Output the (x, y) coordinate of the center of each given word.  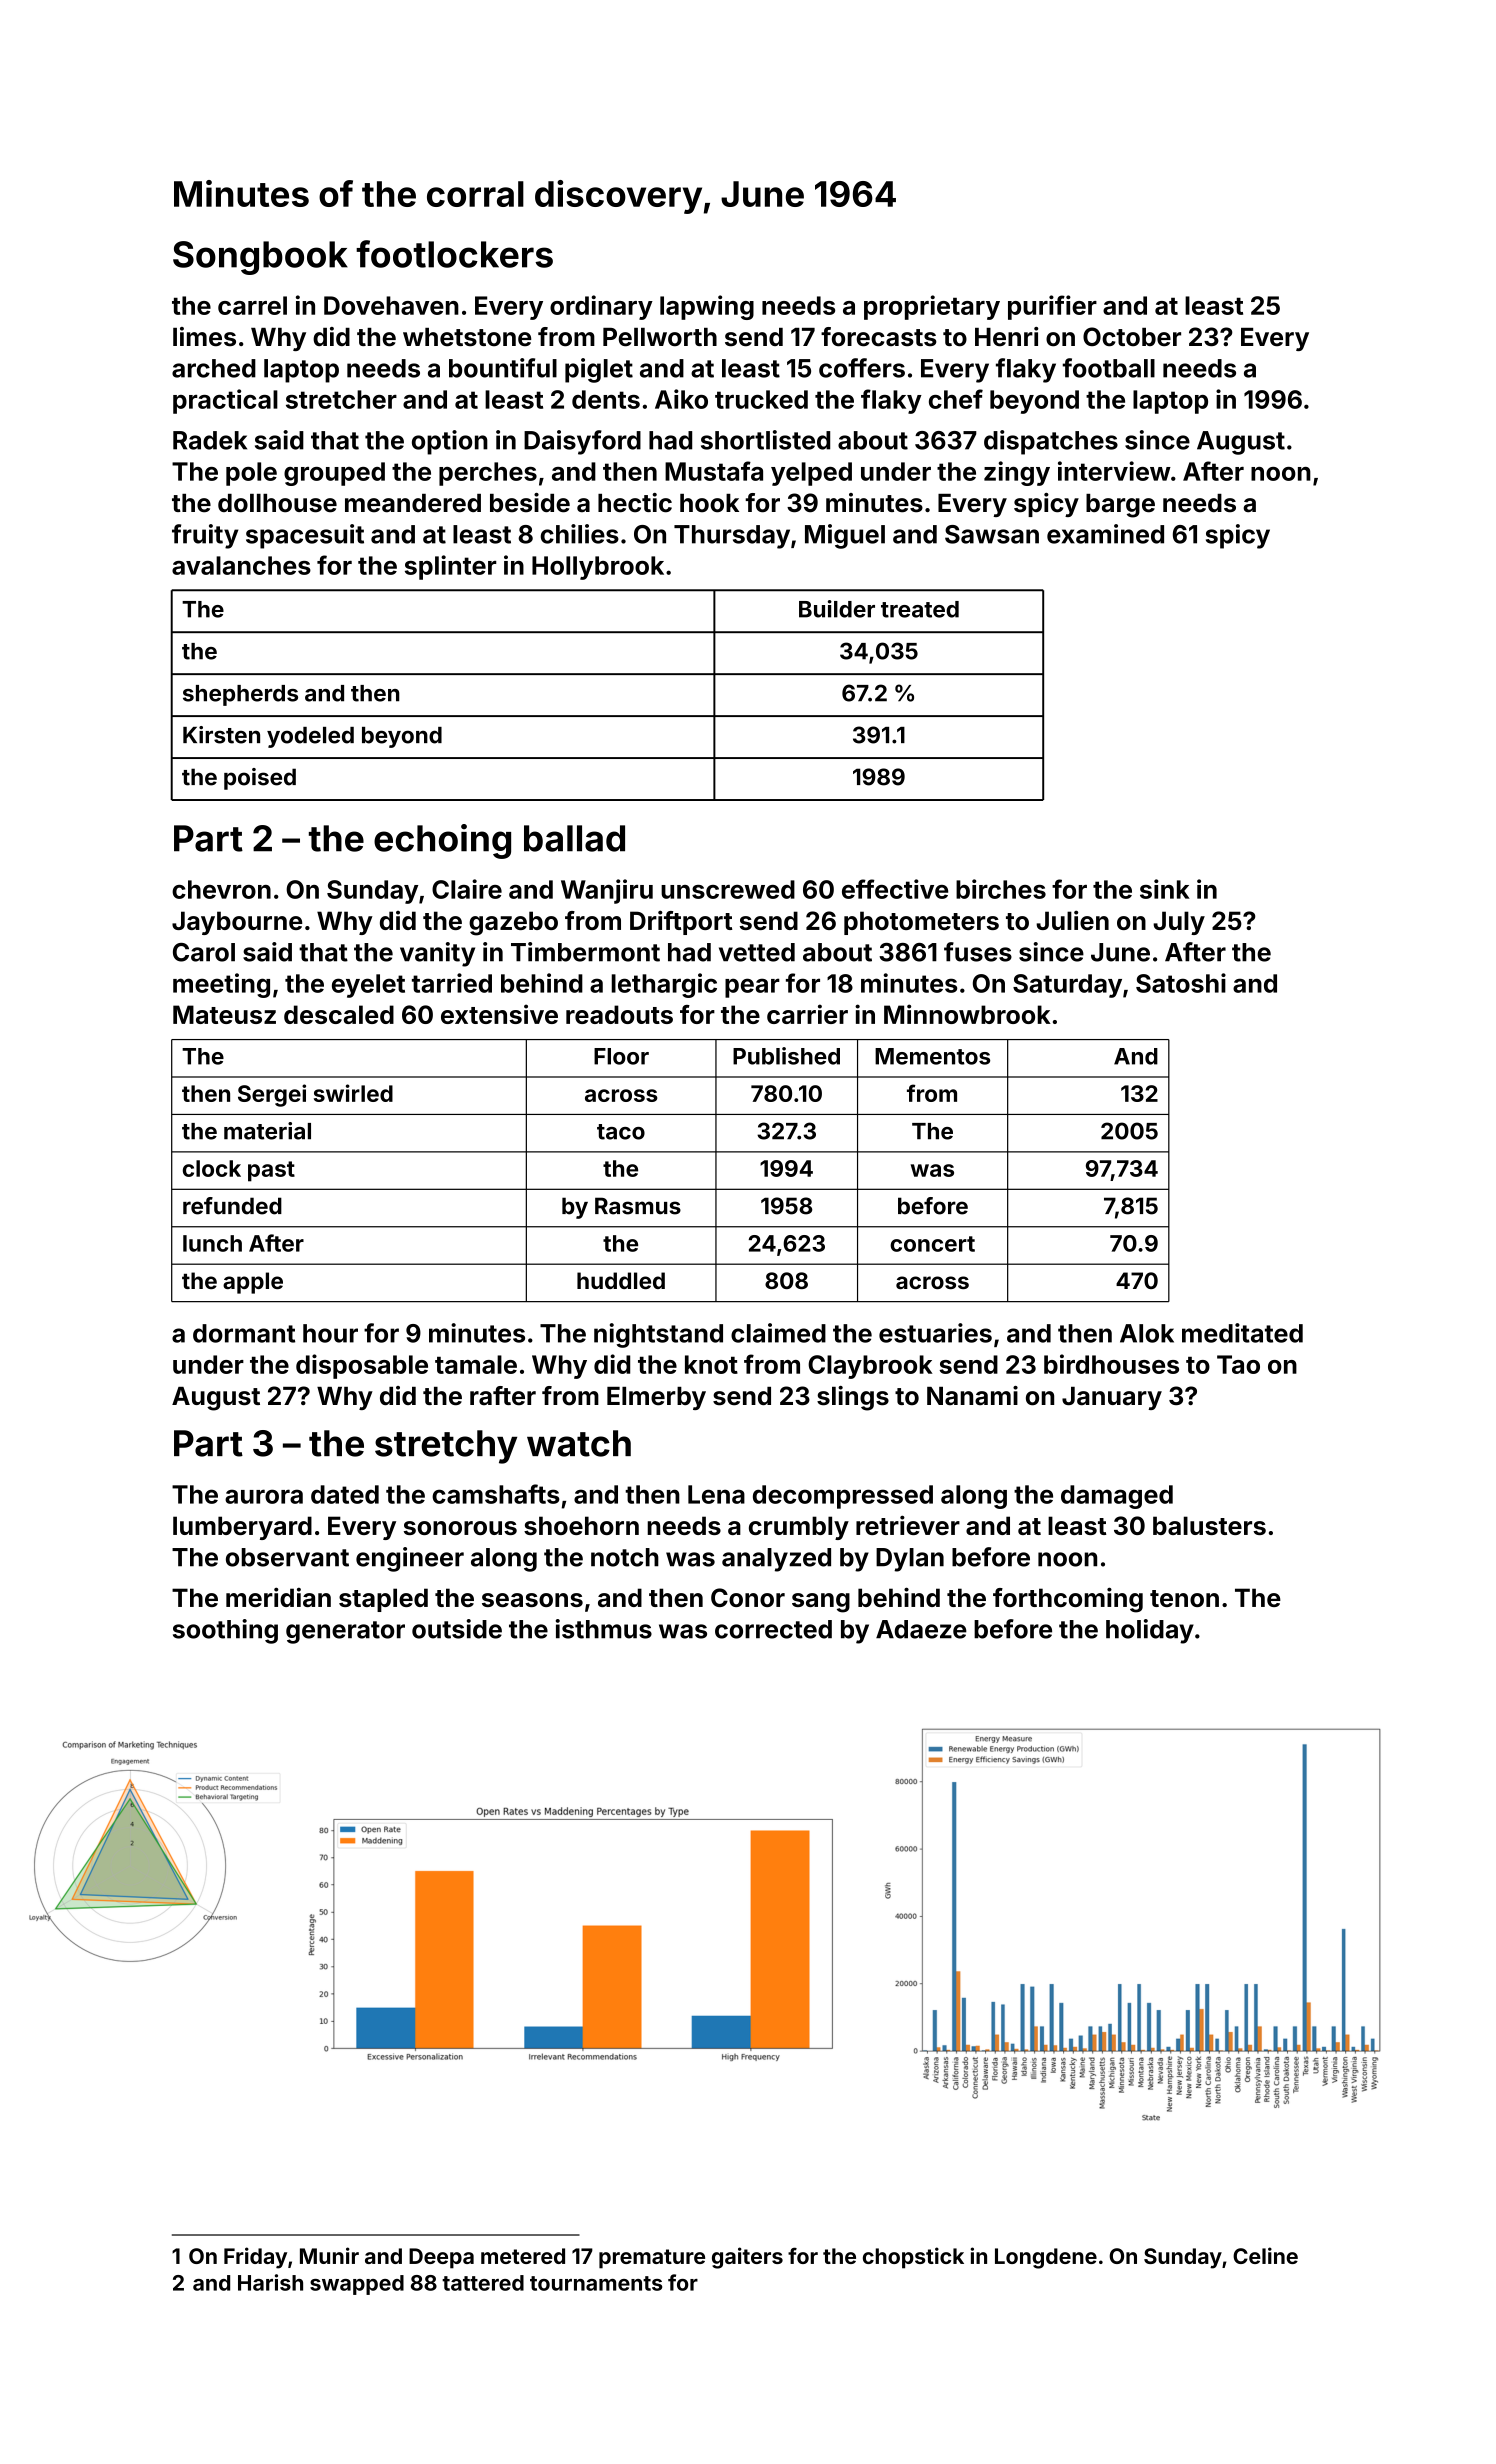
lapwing (707, 307)
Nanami (972, 1396)
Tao (1238, 1364)
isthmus (604, 1629)
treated (920, 609)
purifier (1052, 307)
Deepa (441, 2258)
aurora (264, 1496)
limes (204, 337)
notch (625, 1557)
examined (1105, 534)
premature (652, 2259)
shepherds (240, 695)
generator (345, 1632)
